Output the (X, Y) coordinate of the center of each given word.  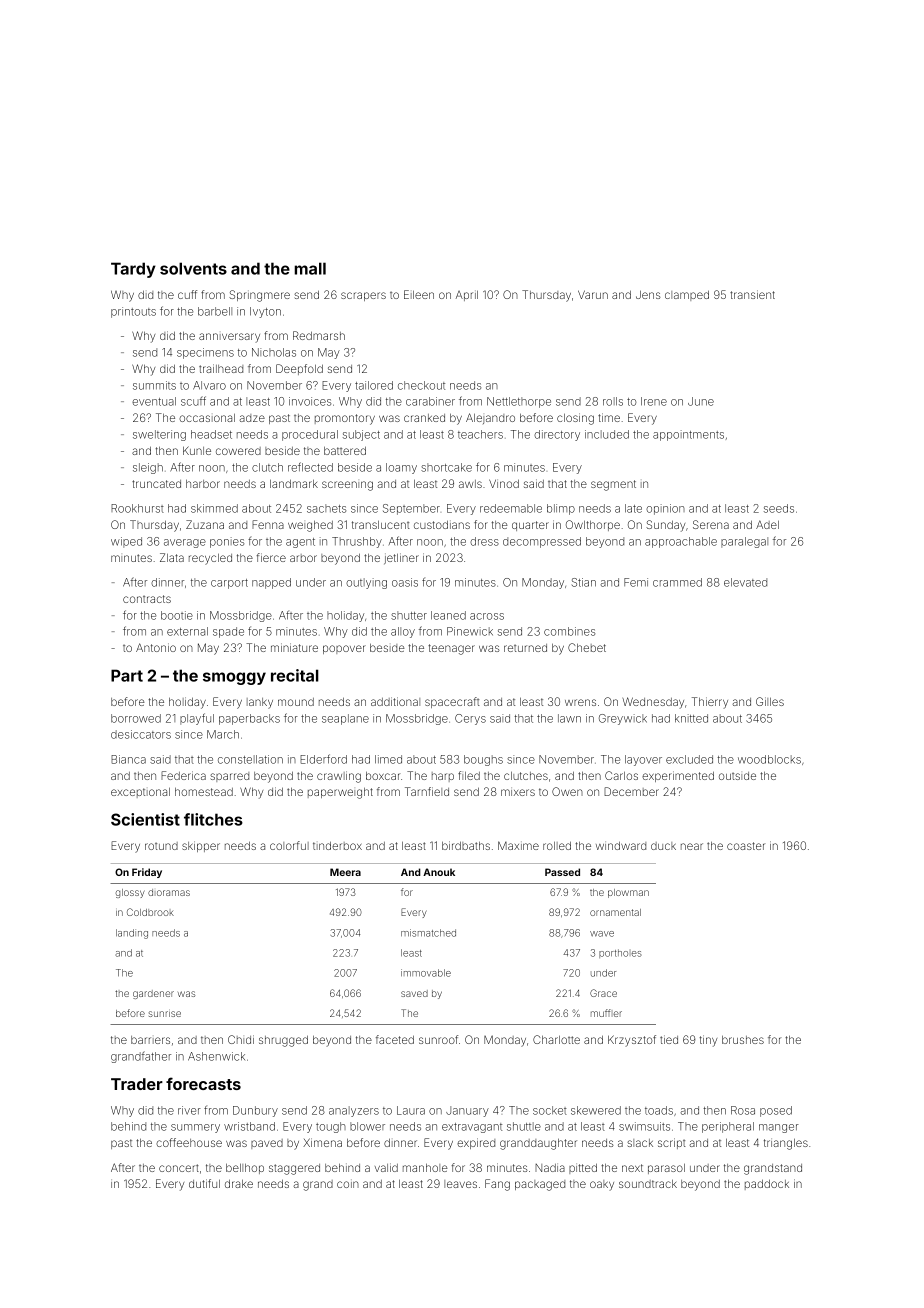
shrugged (283, 1041)
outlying (366, 583)
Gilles (770, 701)
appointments (688, 435)
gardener (153, 994)
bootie (177, 615)
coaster (746, 846)
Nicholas (274, 352)
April (467, 296)
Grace (603, 993)
